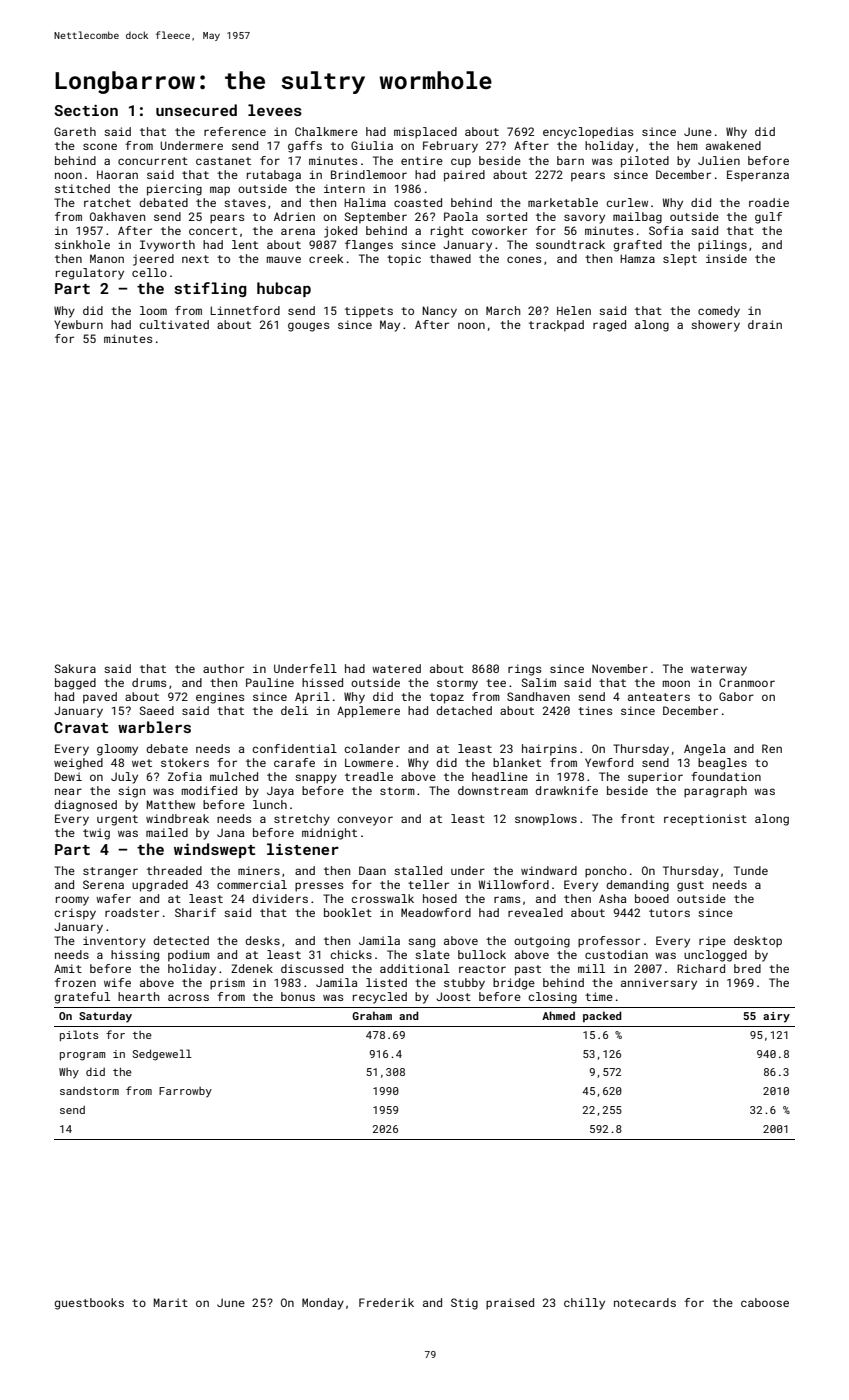 Image resolution: width=849 pixels, height=1400 pixels. Describe the element at coordinates (602, 1016) in the screenshot. I see `packed` at that location.
